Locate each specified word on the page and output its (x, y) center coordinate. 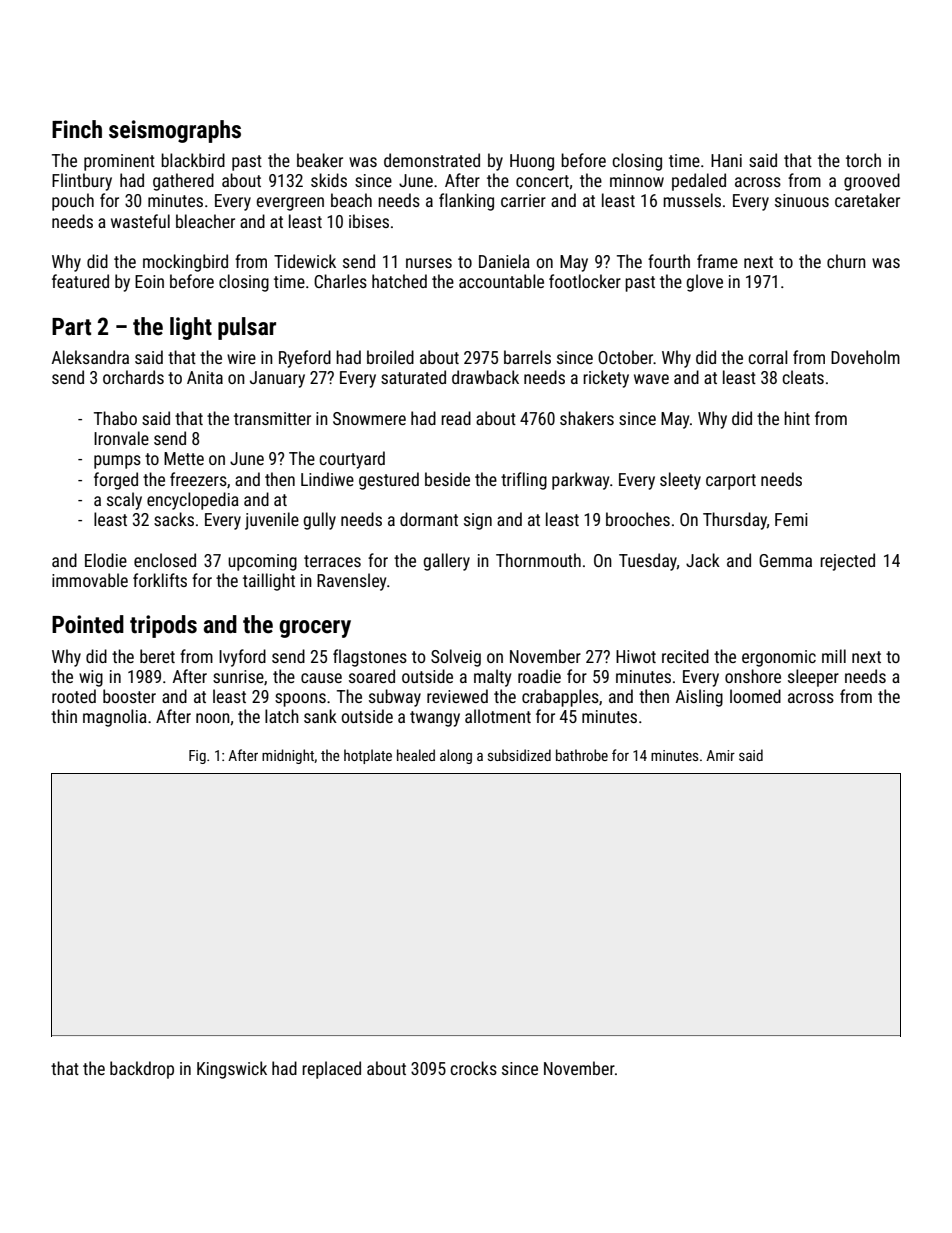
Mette (184, 458)
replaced (331, 1070)
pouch (73, 202)
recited (685, 656)
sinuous (802, 200)
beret (157, 656)
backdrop (142, 1070)
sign (478, 521)
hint (797, 418)
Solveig (456, 658)
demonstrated (432, 160)
